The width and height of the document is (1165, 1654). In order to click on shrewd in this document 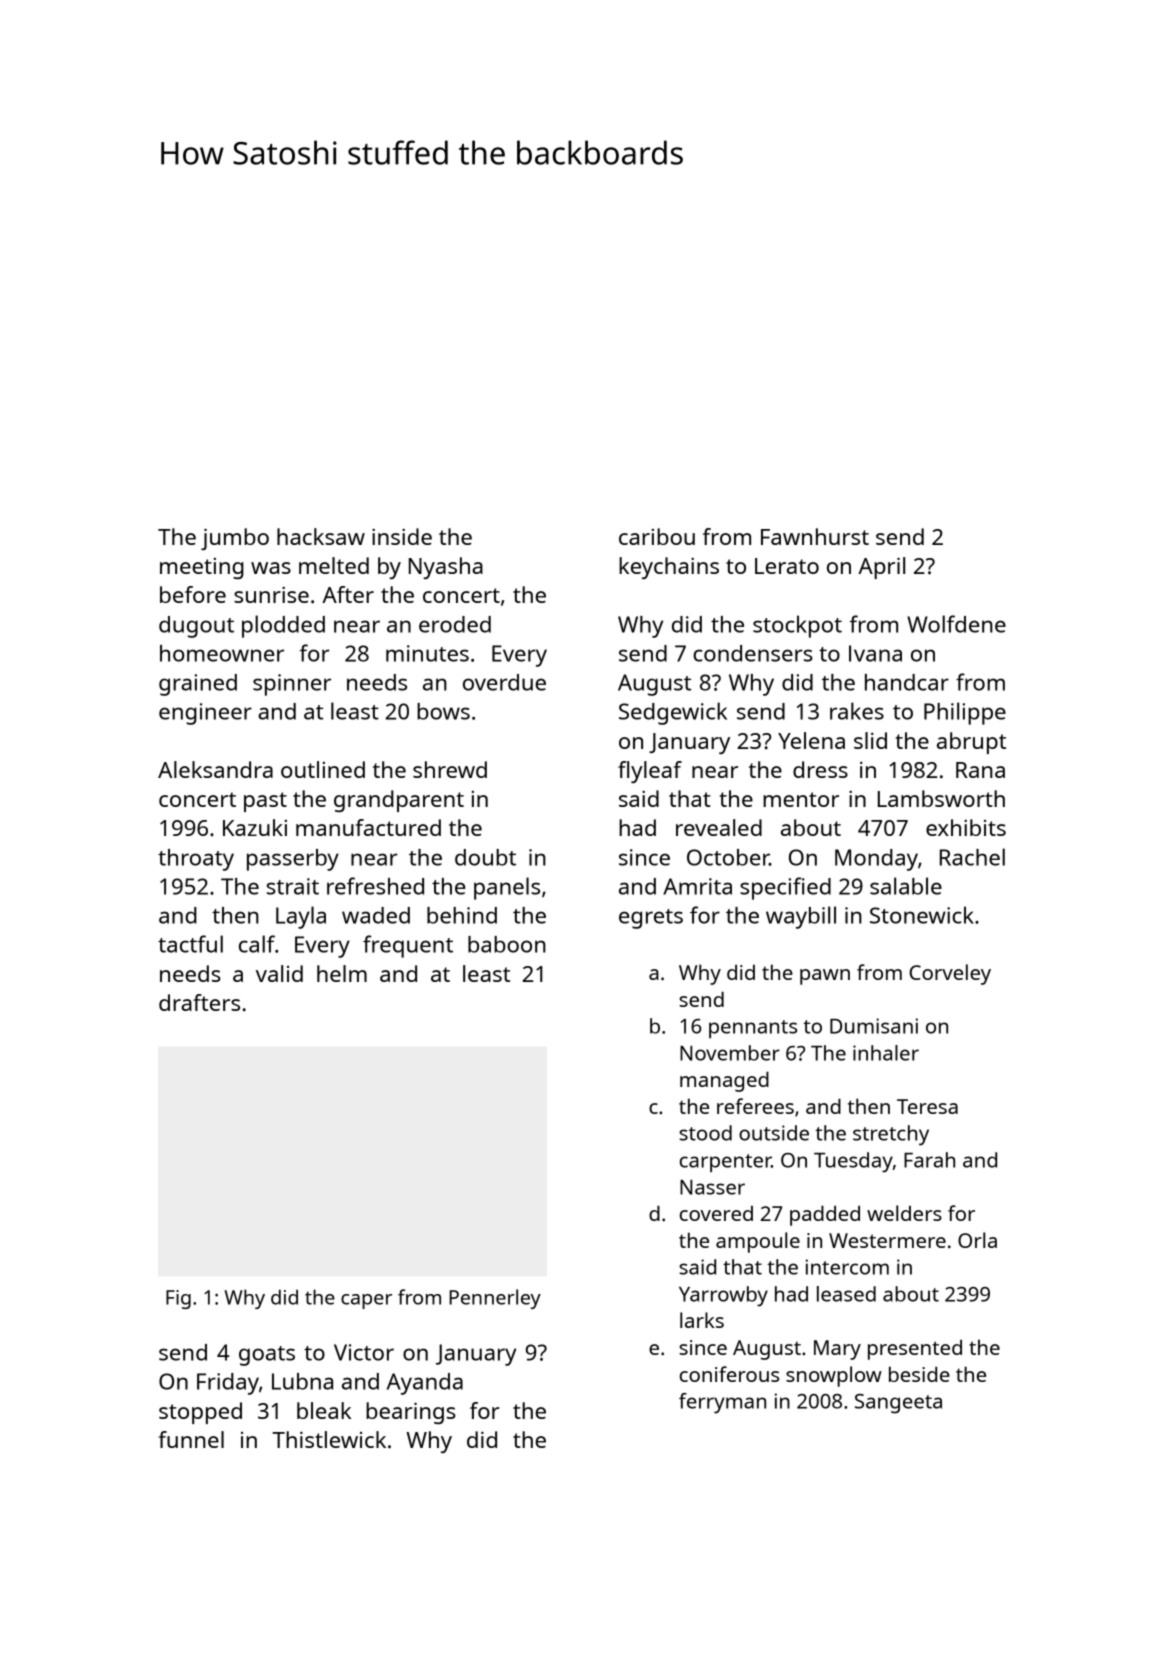, I will do `click(450, 769)`.
